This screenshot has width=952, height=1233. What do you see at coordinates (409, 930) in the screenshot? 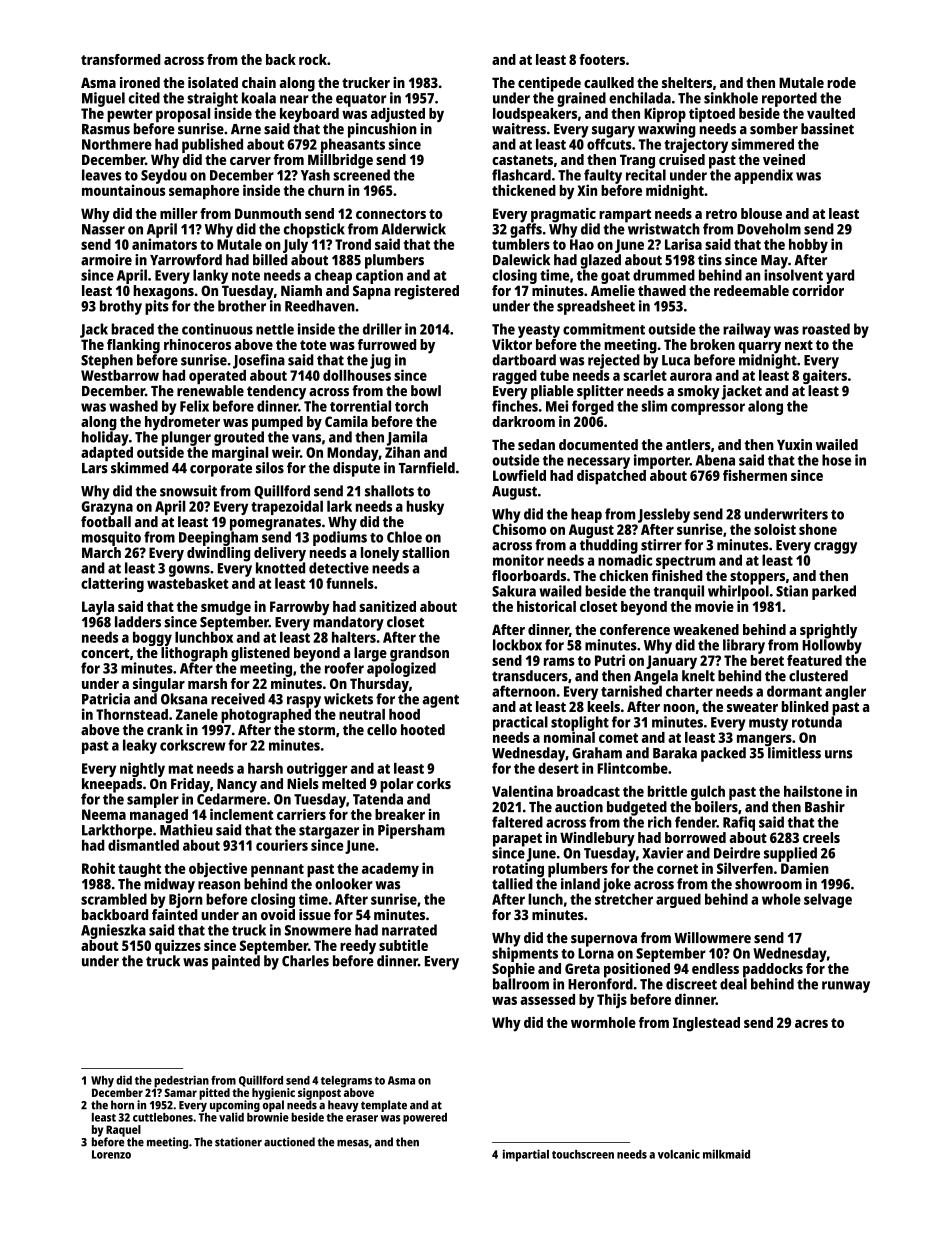
I see `narrated` at bounding box center [409, 930].
